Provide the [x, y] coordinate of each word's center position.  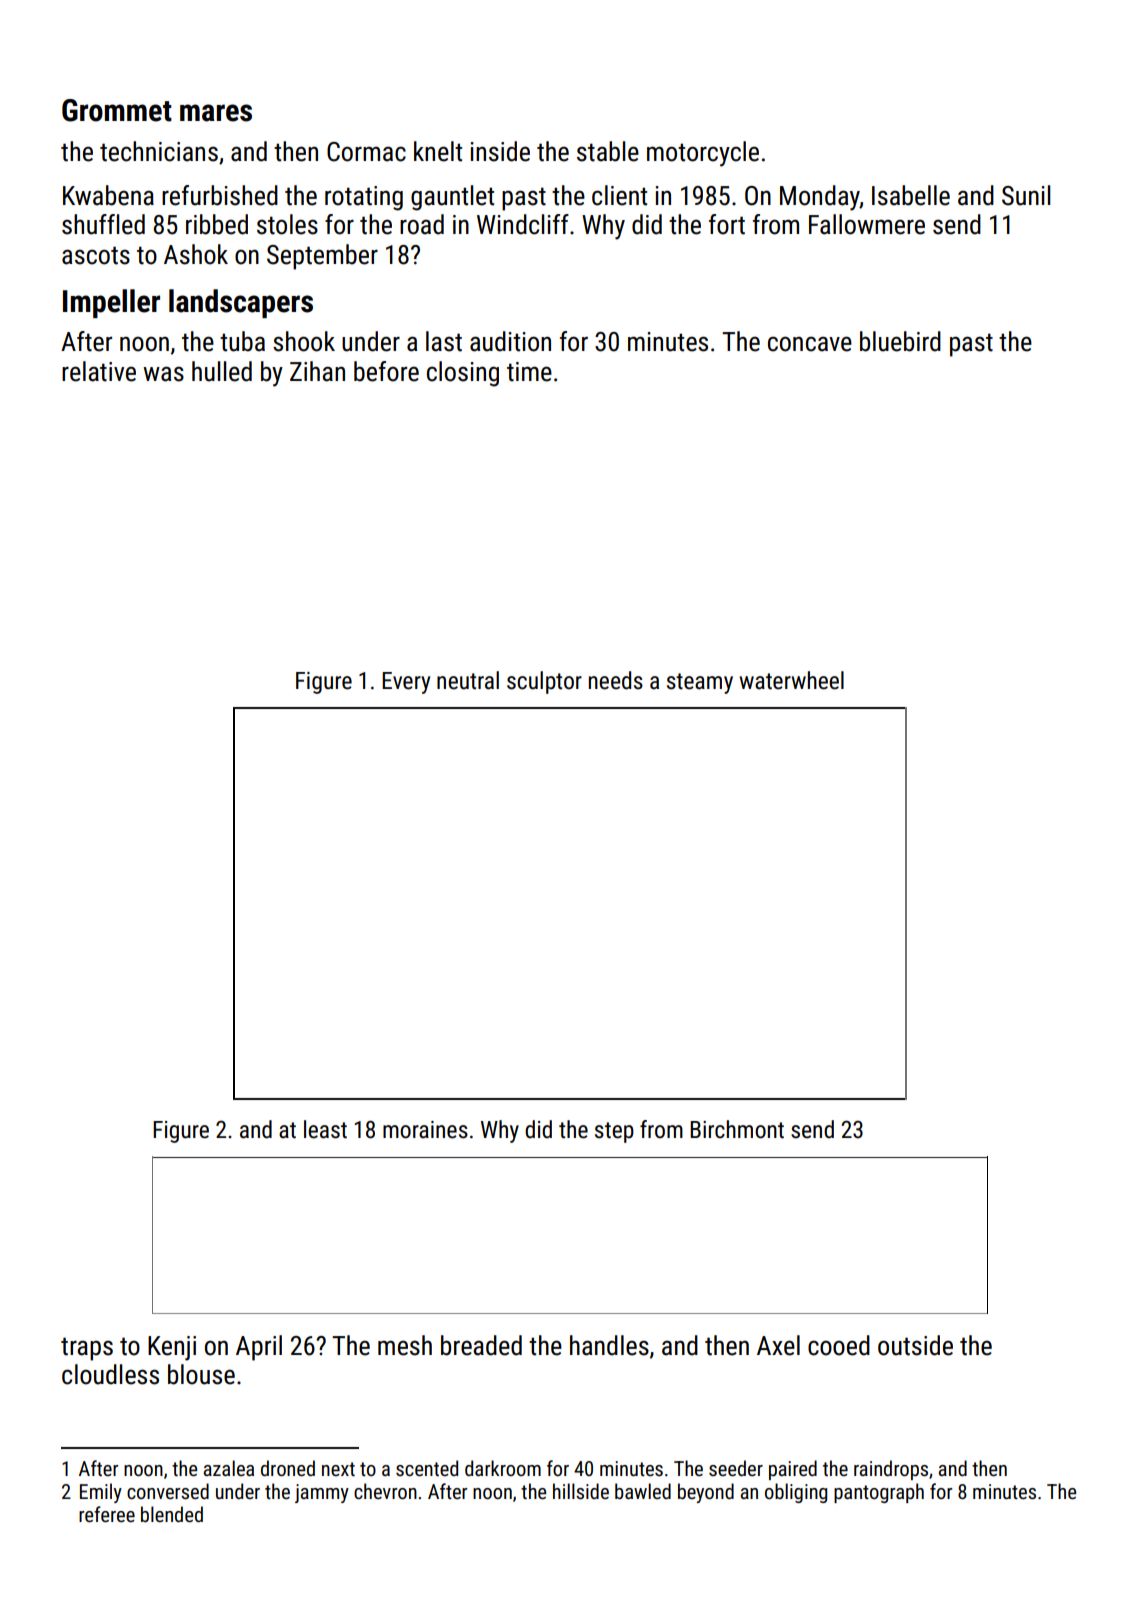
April [259, 1348]
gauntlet [452, 198]
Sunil [1026, 195]
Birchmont [737, 1129]
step [614, 1132]
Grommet [117, 110]
